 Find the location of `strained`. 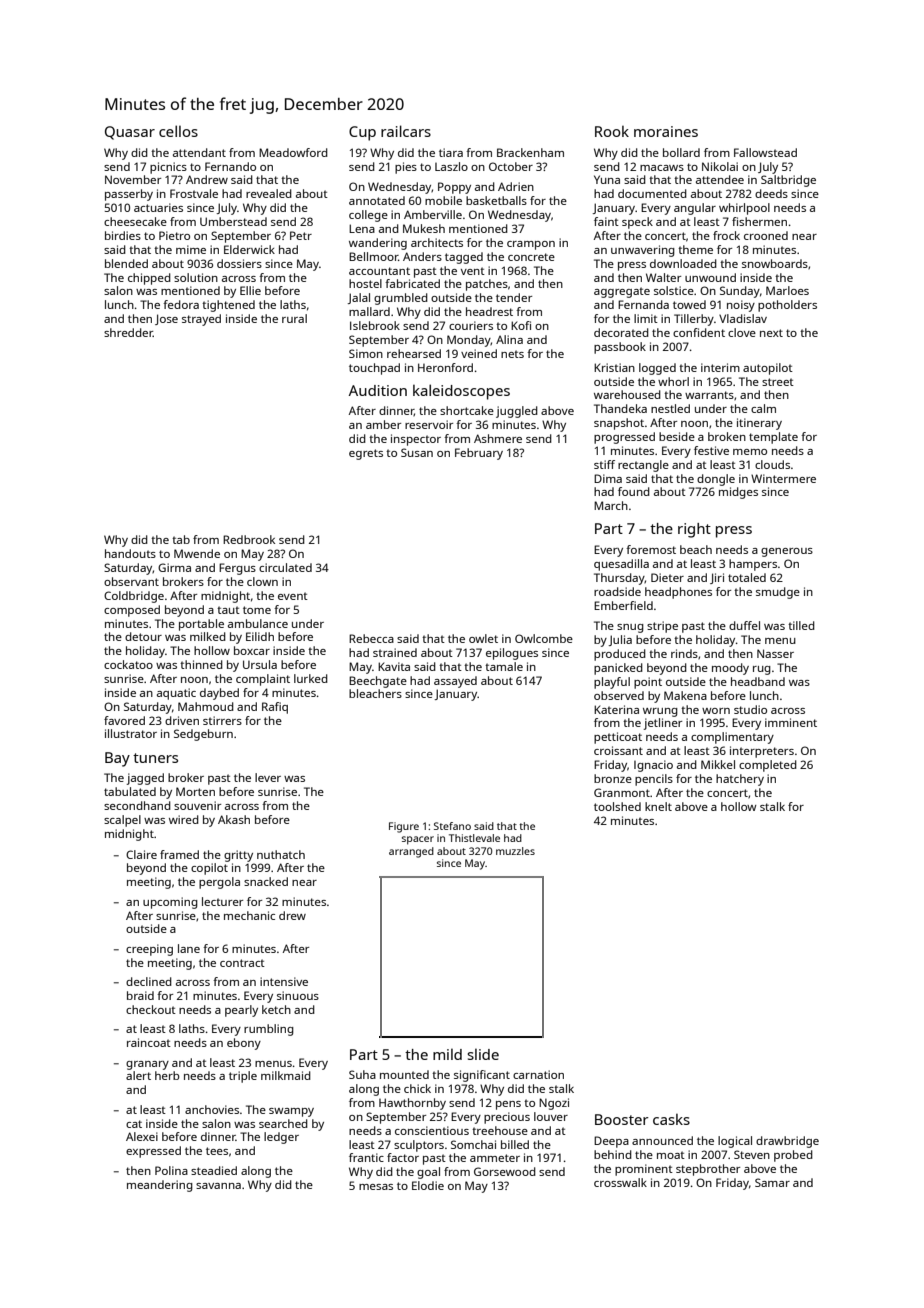

strained is located at coordinates (395, 652).
